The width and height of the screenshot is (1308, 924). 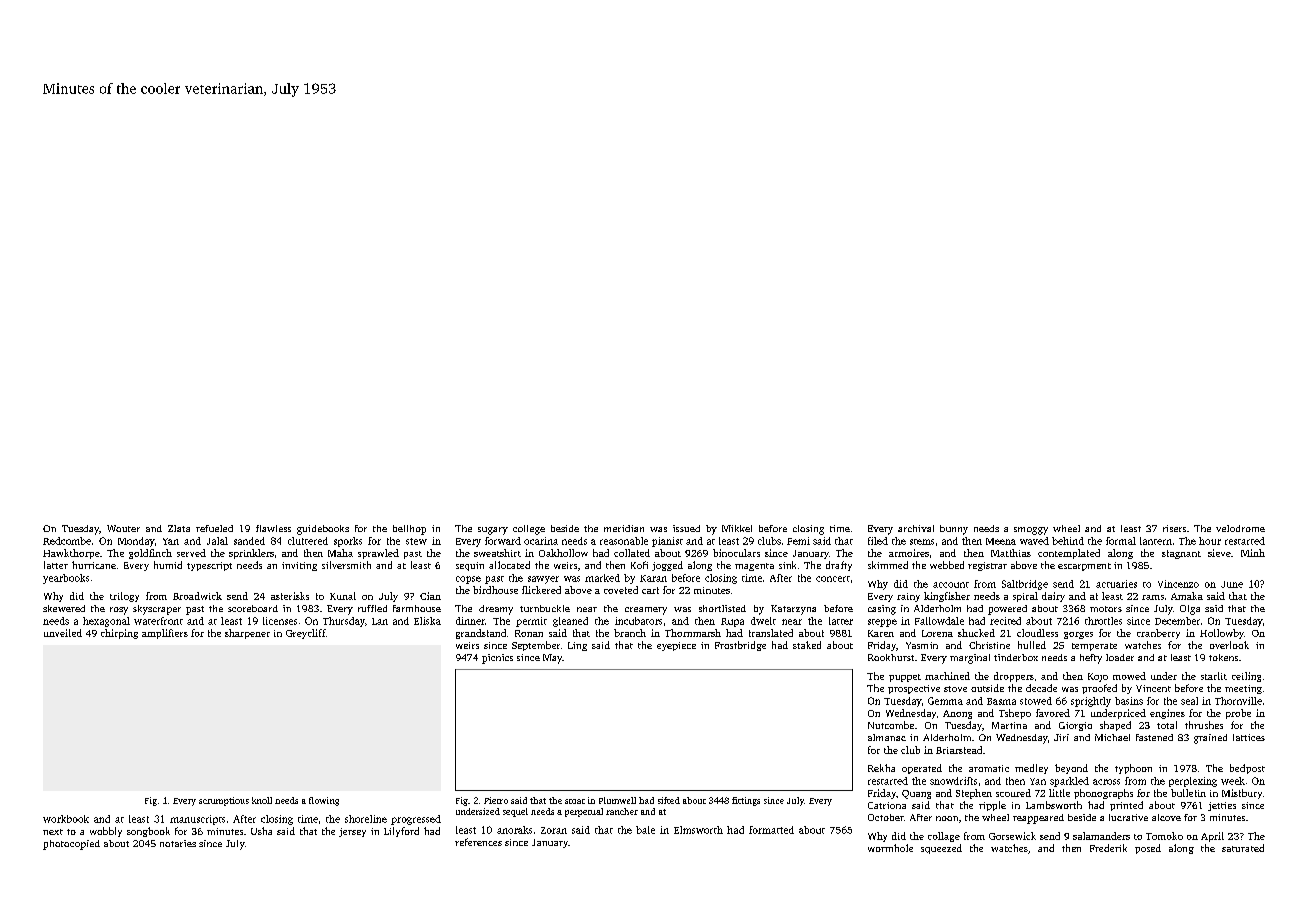 What do you see at coordinates (53, 832) in the screenshot?
I see `next` at bounding box center [53, 832].
